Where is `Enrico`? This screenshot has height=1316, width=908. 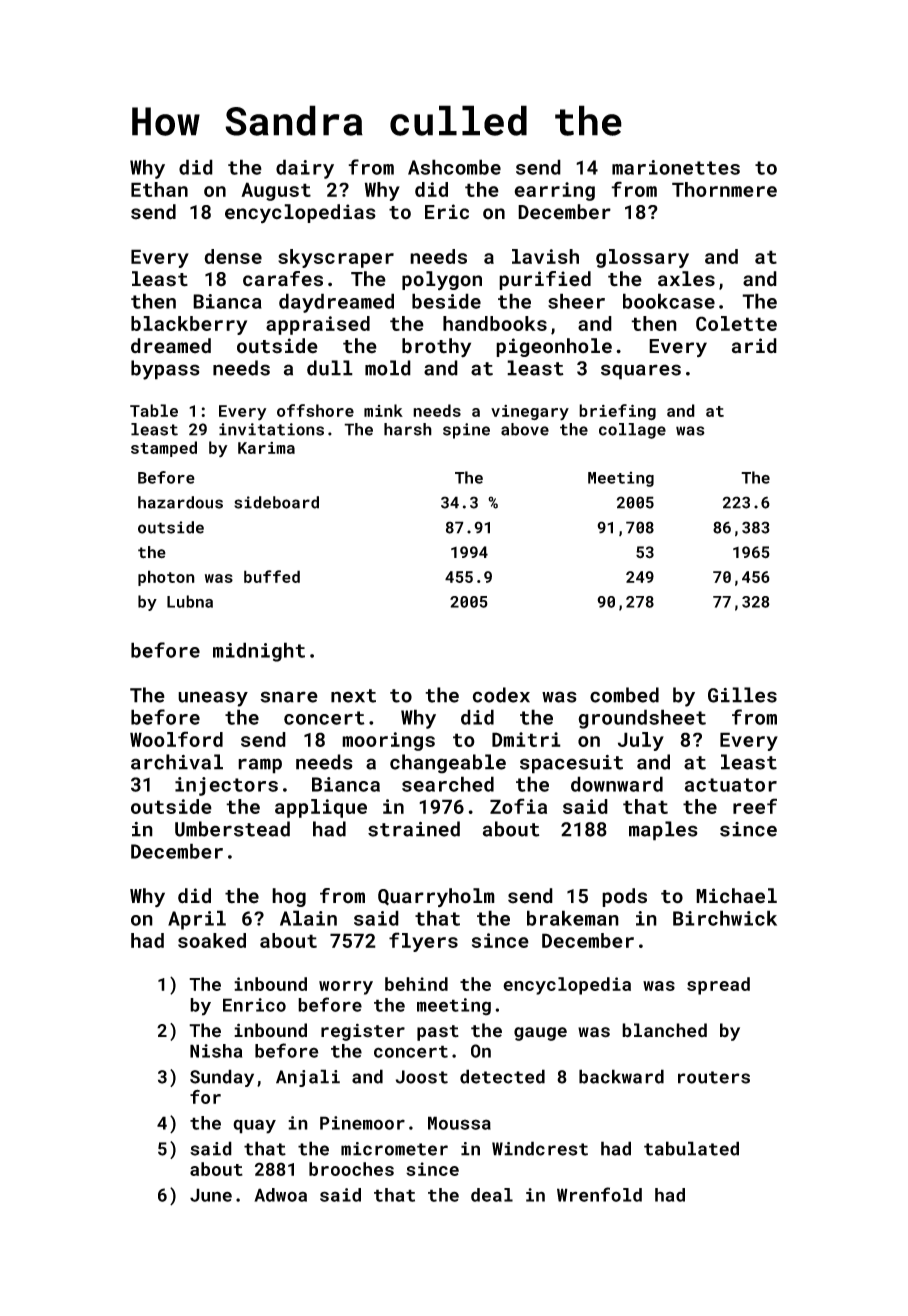 Enrico is located at coordinates (254, 1005).
